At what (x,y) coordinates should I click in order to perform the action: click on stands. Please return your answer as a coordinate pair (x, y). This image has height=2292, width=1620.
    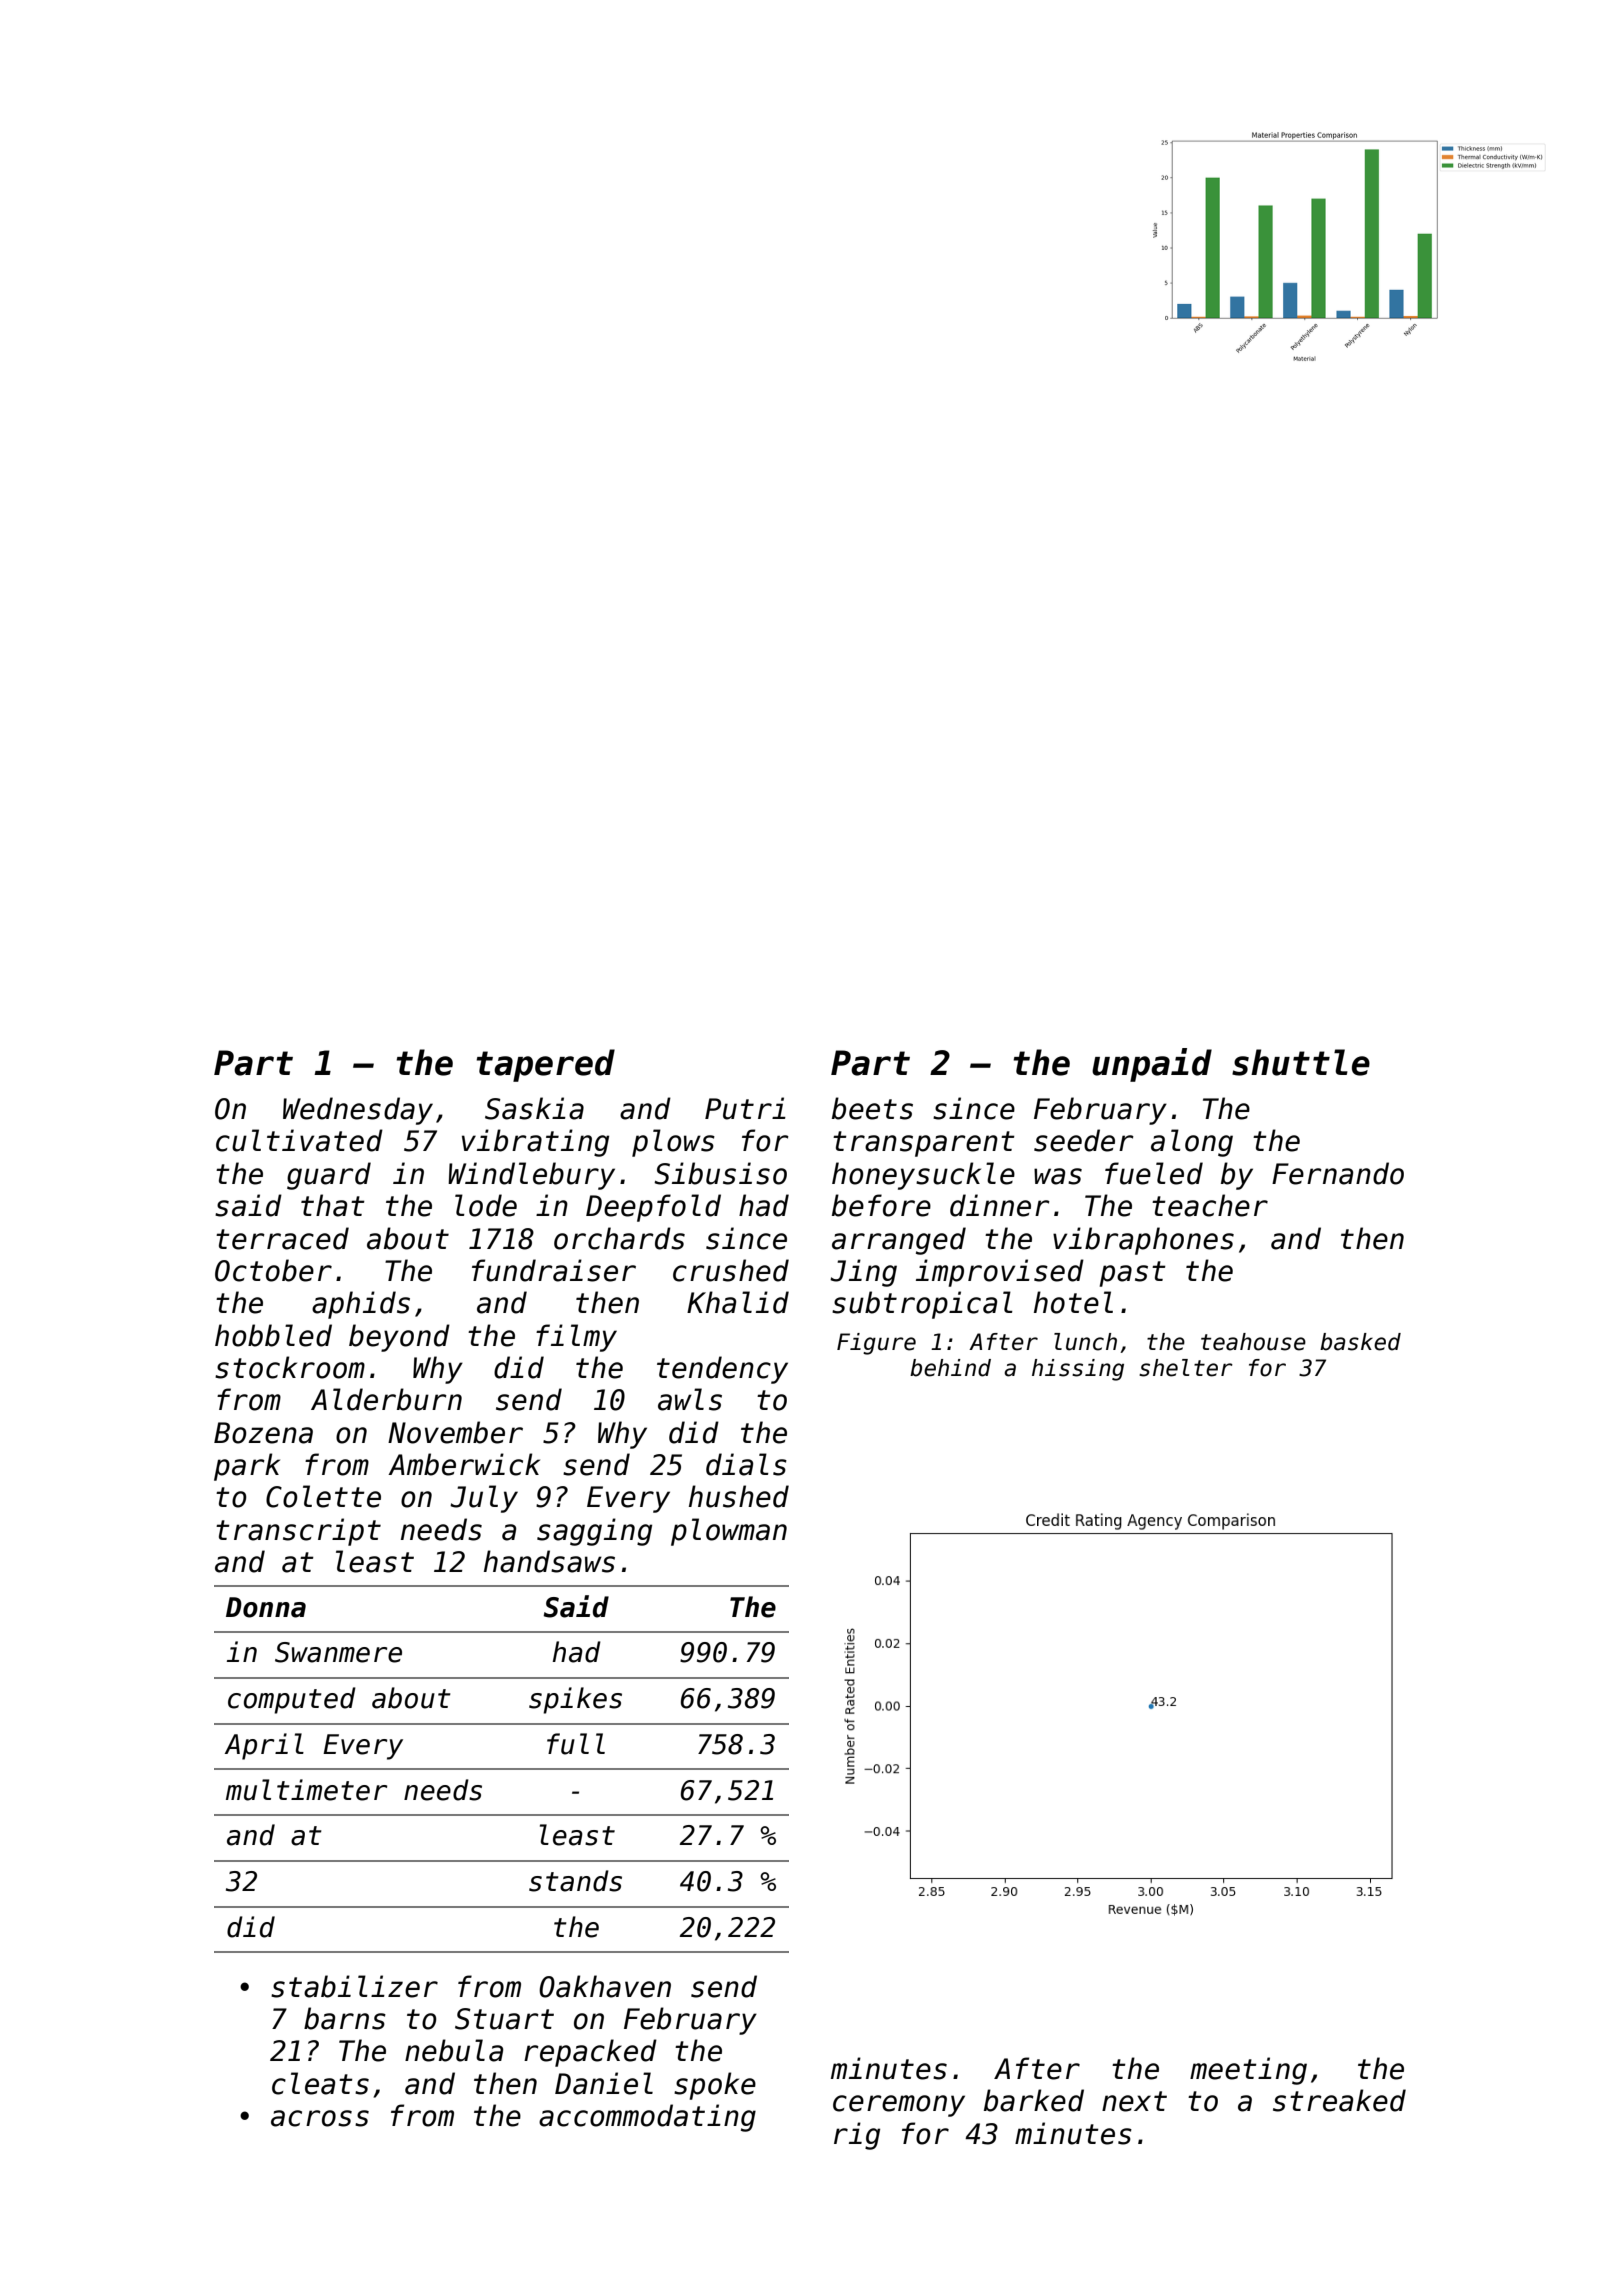
    Looking at the image, I should click on (575, 1881).
